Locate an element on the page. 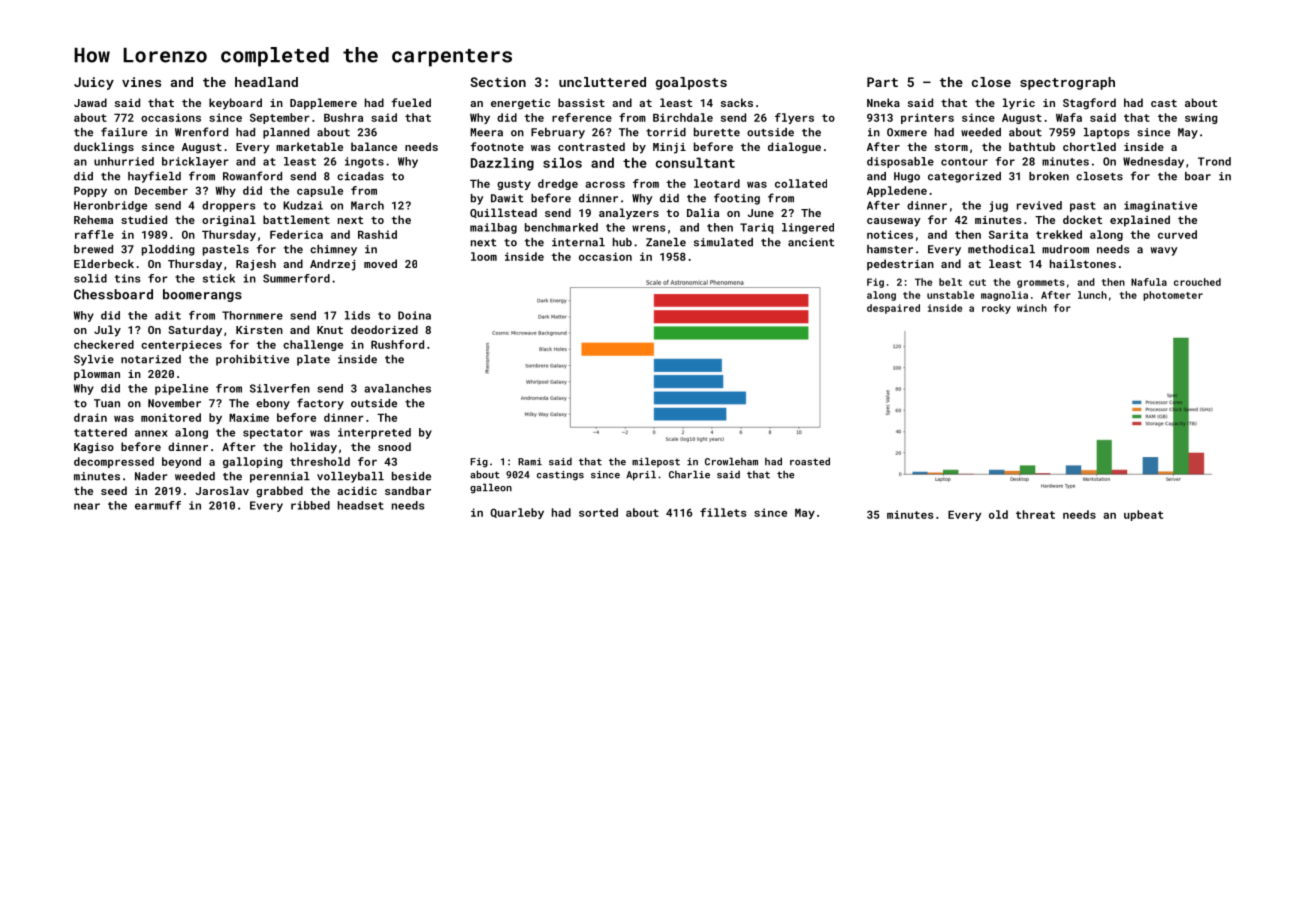 The image size is (1308, 924). loom is located at coordinates (484, 256).
